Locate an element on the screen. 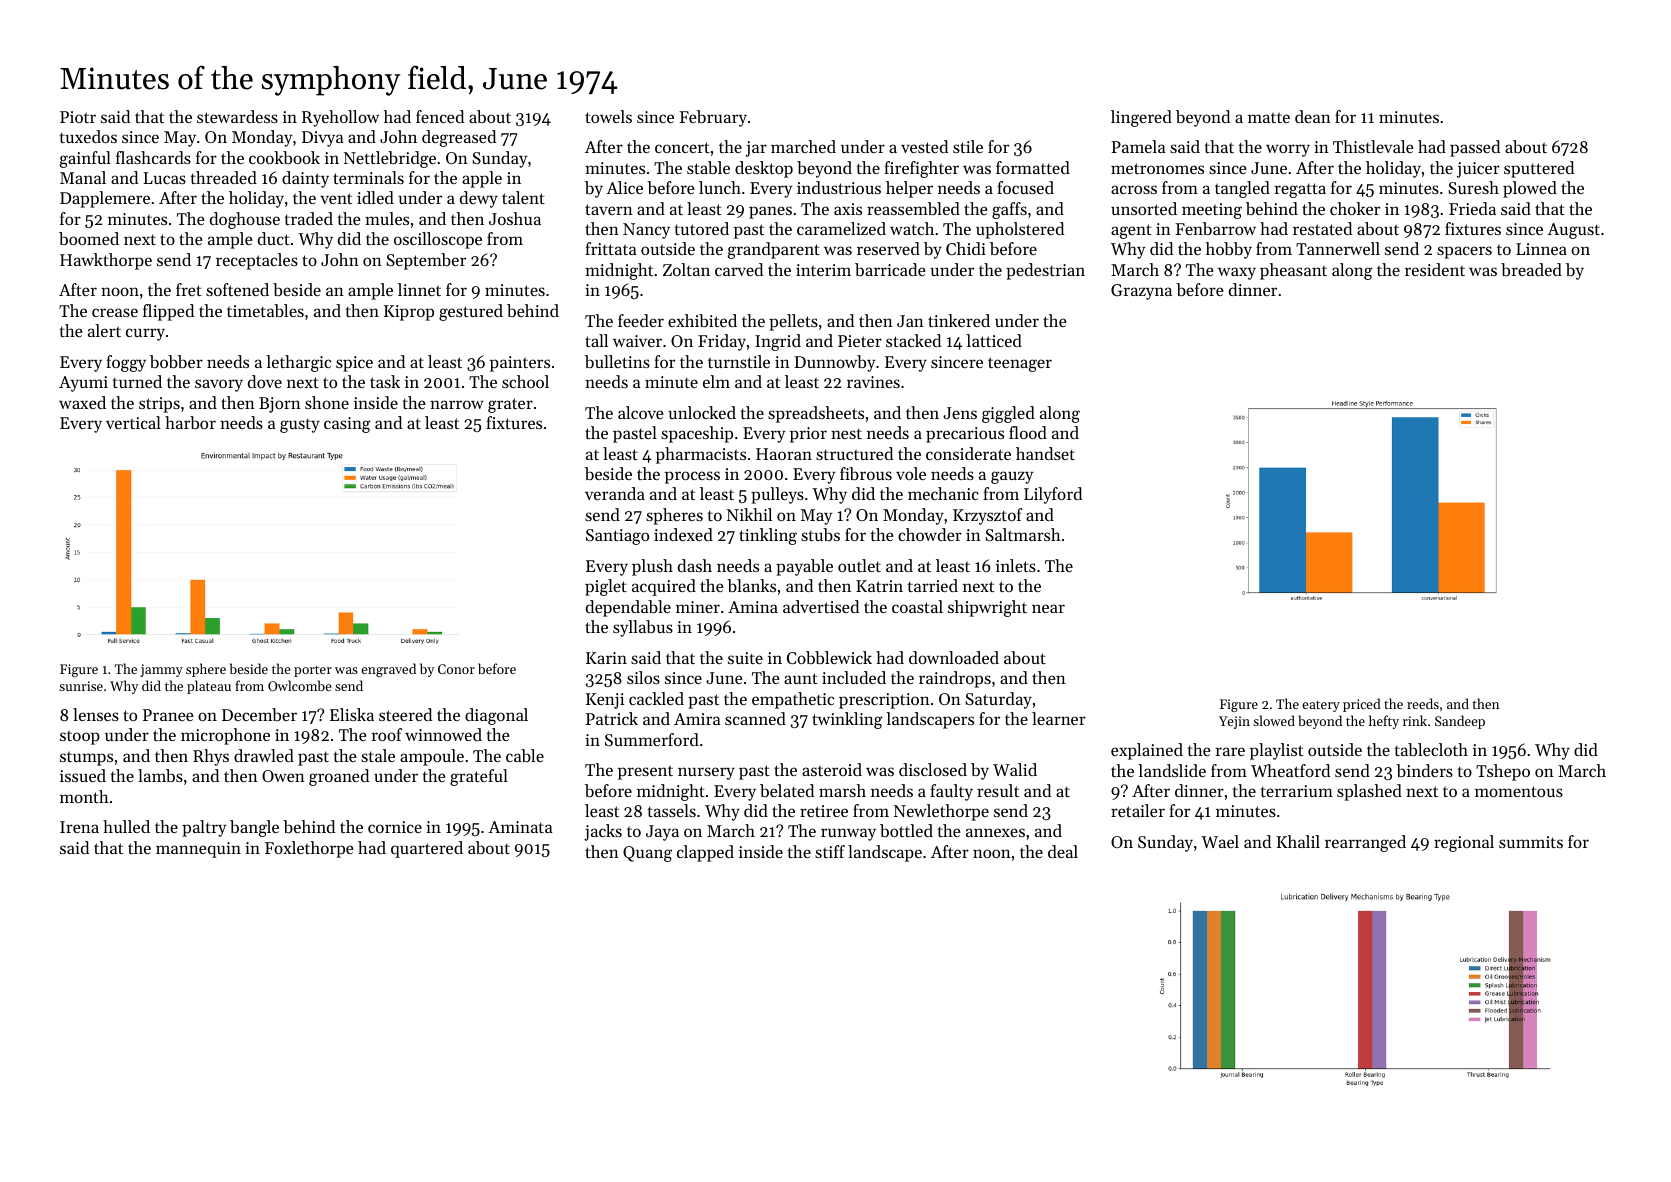 This screenshot has height=1182, width=1671. dean is located at coordinates (1313, 116).
